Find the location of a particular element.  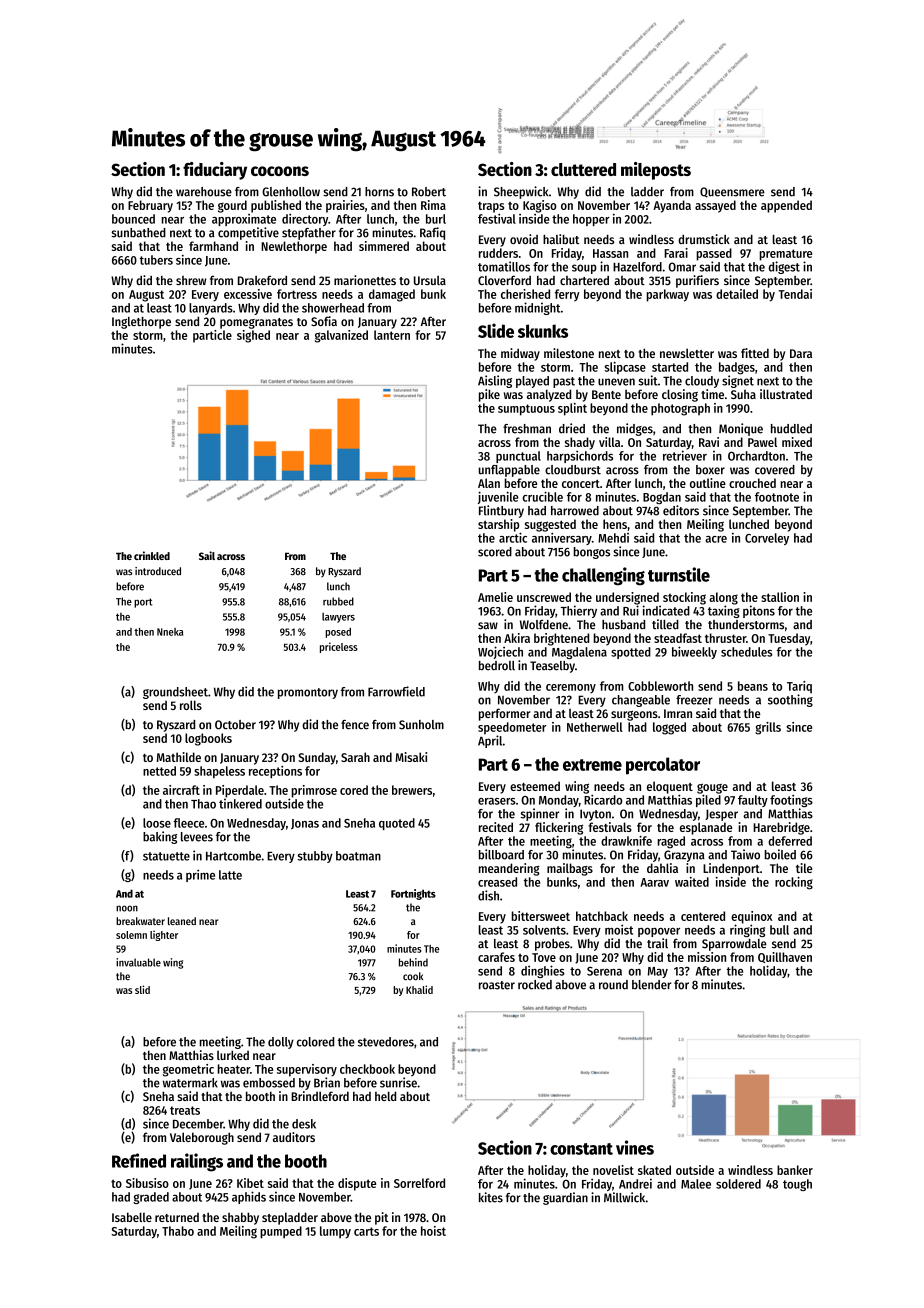

Sarah is located at coordinates (355, 757).
